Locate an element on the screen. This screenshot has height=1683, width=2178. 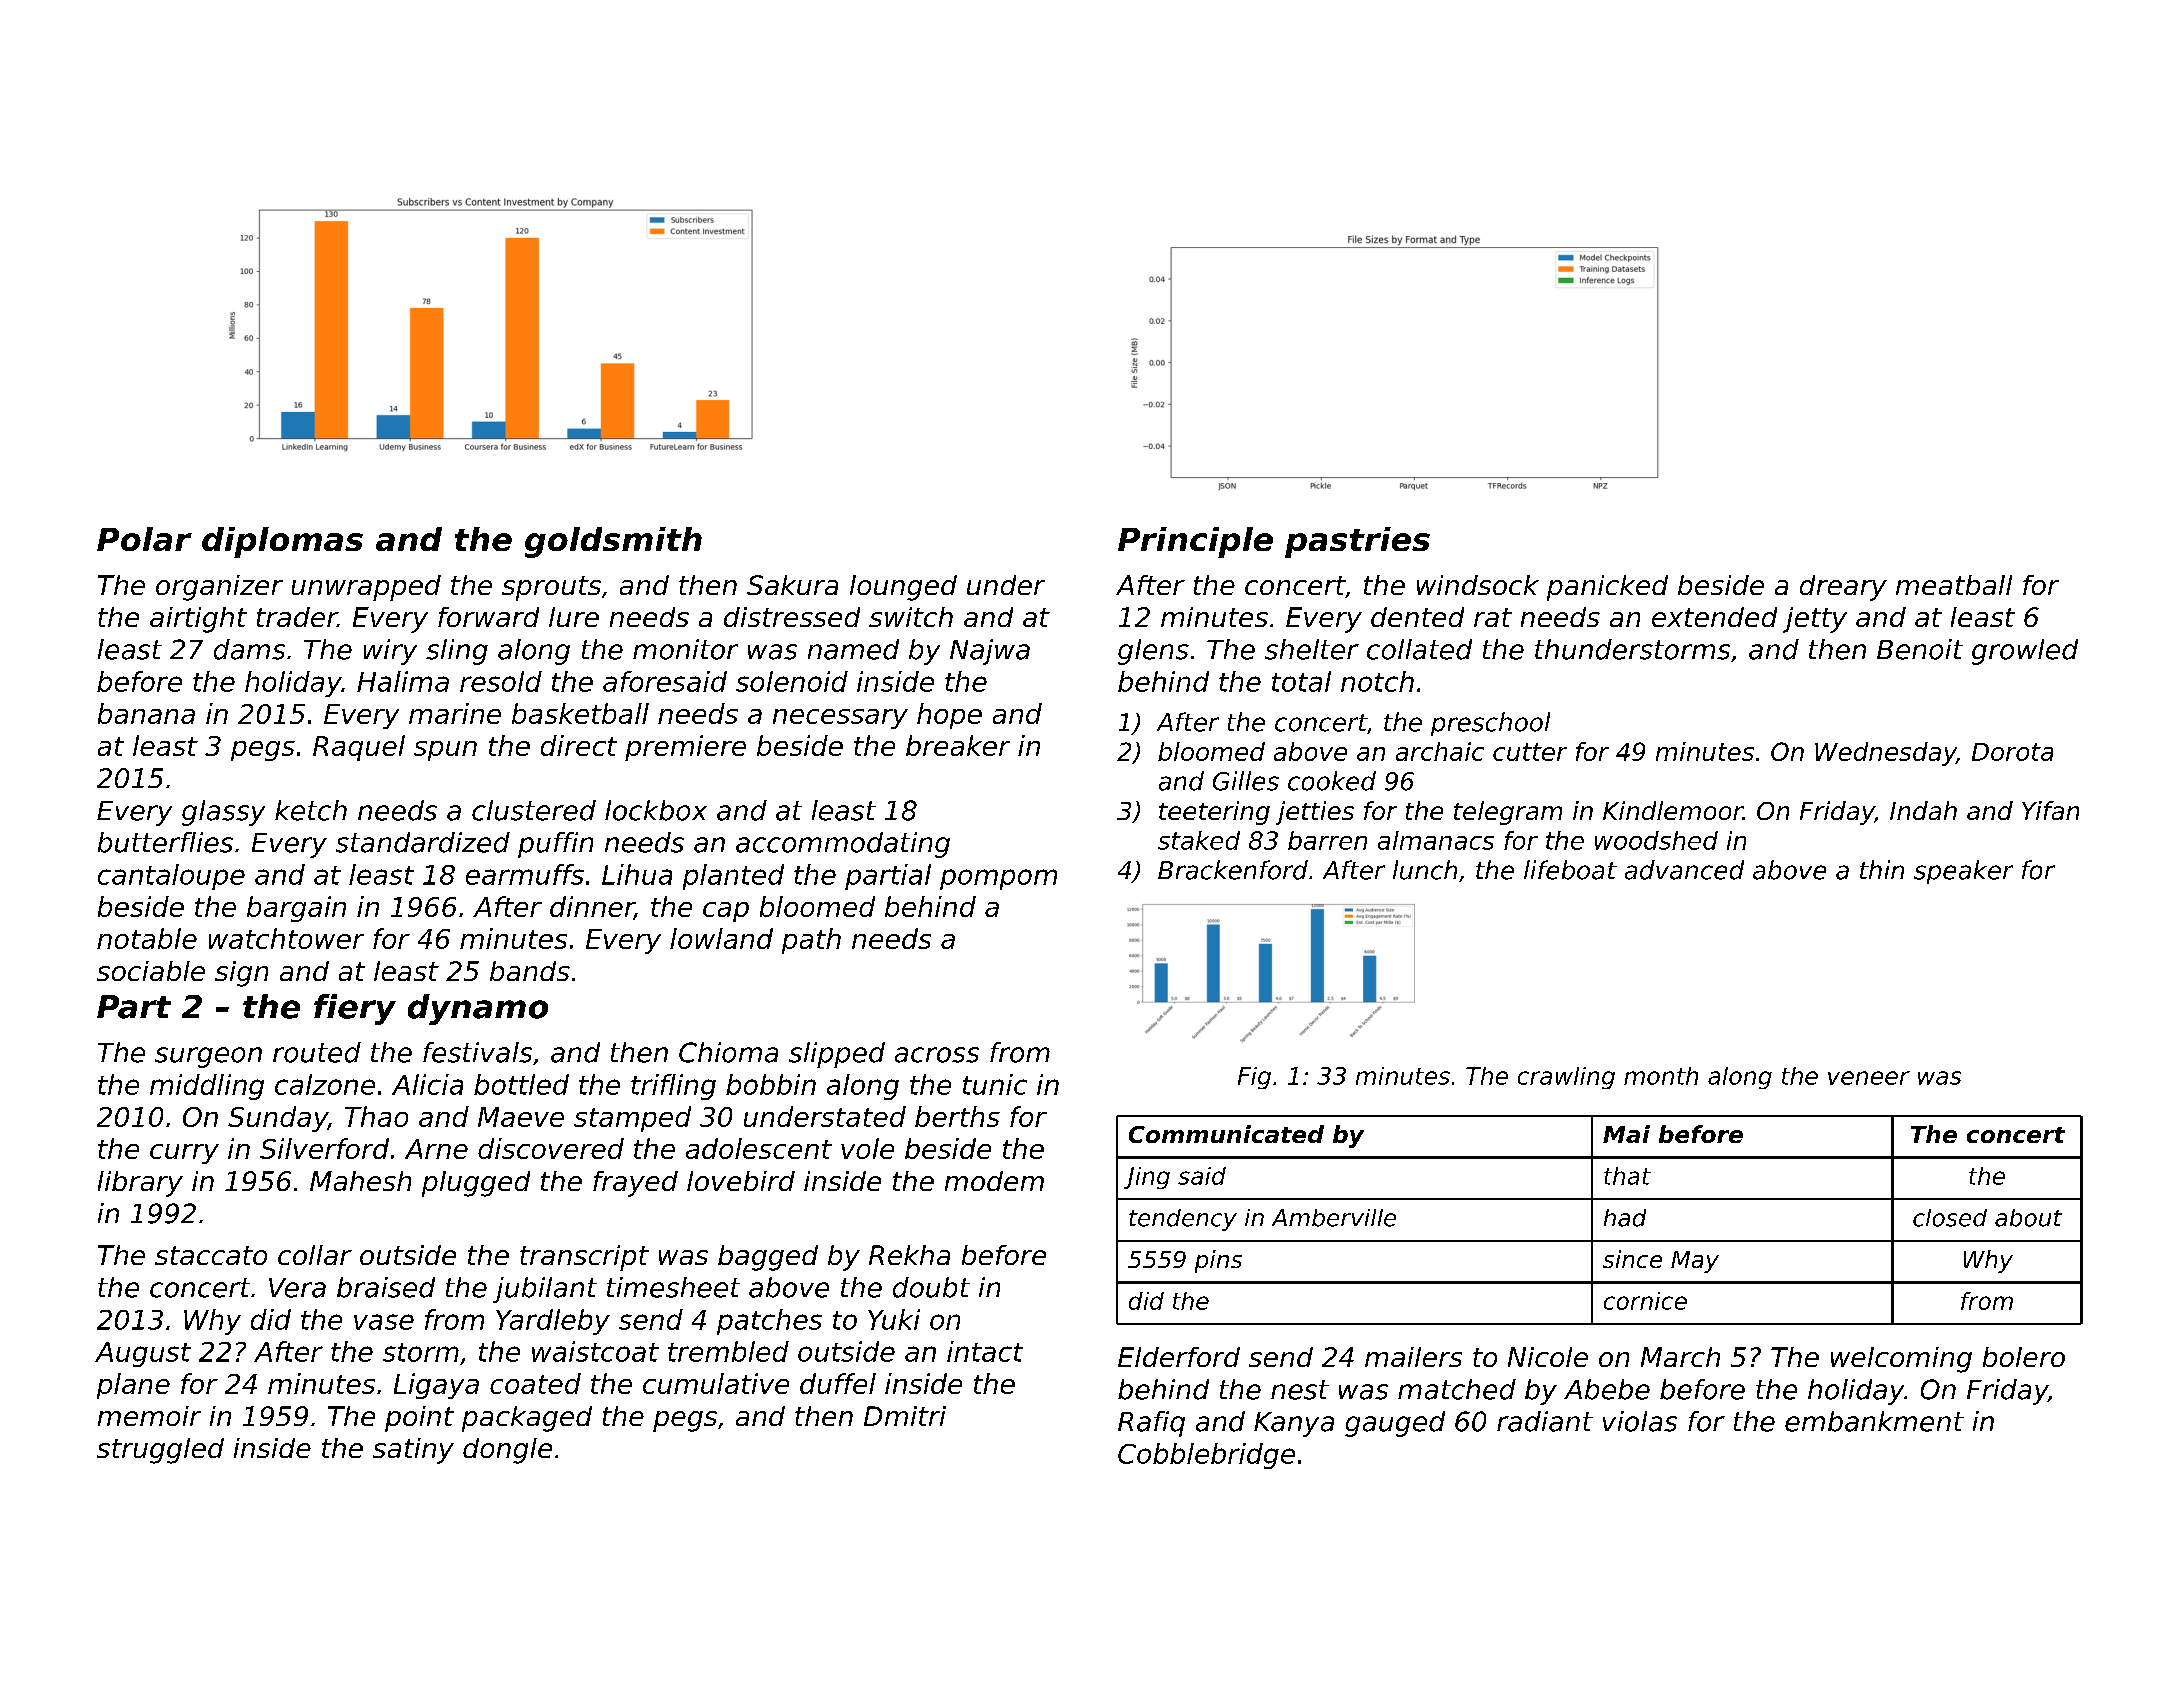
dongle is located at coordinates (507, 1451).
